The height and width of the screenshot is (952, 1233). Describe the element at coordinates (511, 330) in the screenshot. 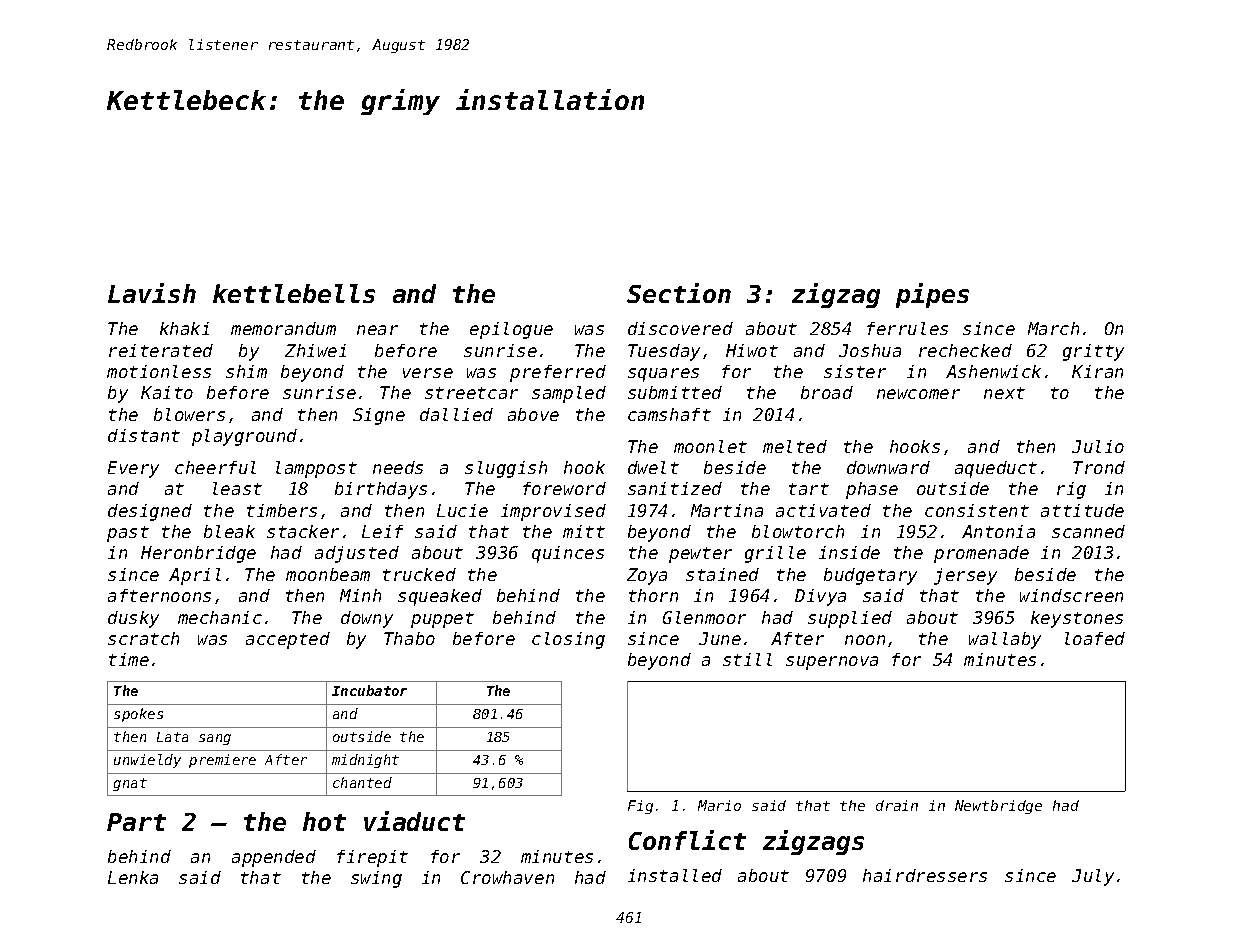

I see `epilogue` at that location.
